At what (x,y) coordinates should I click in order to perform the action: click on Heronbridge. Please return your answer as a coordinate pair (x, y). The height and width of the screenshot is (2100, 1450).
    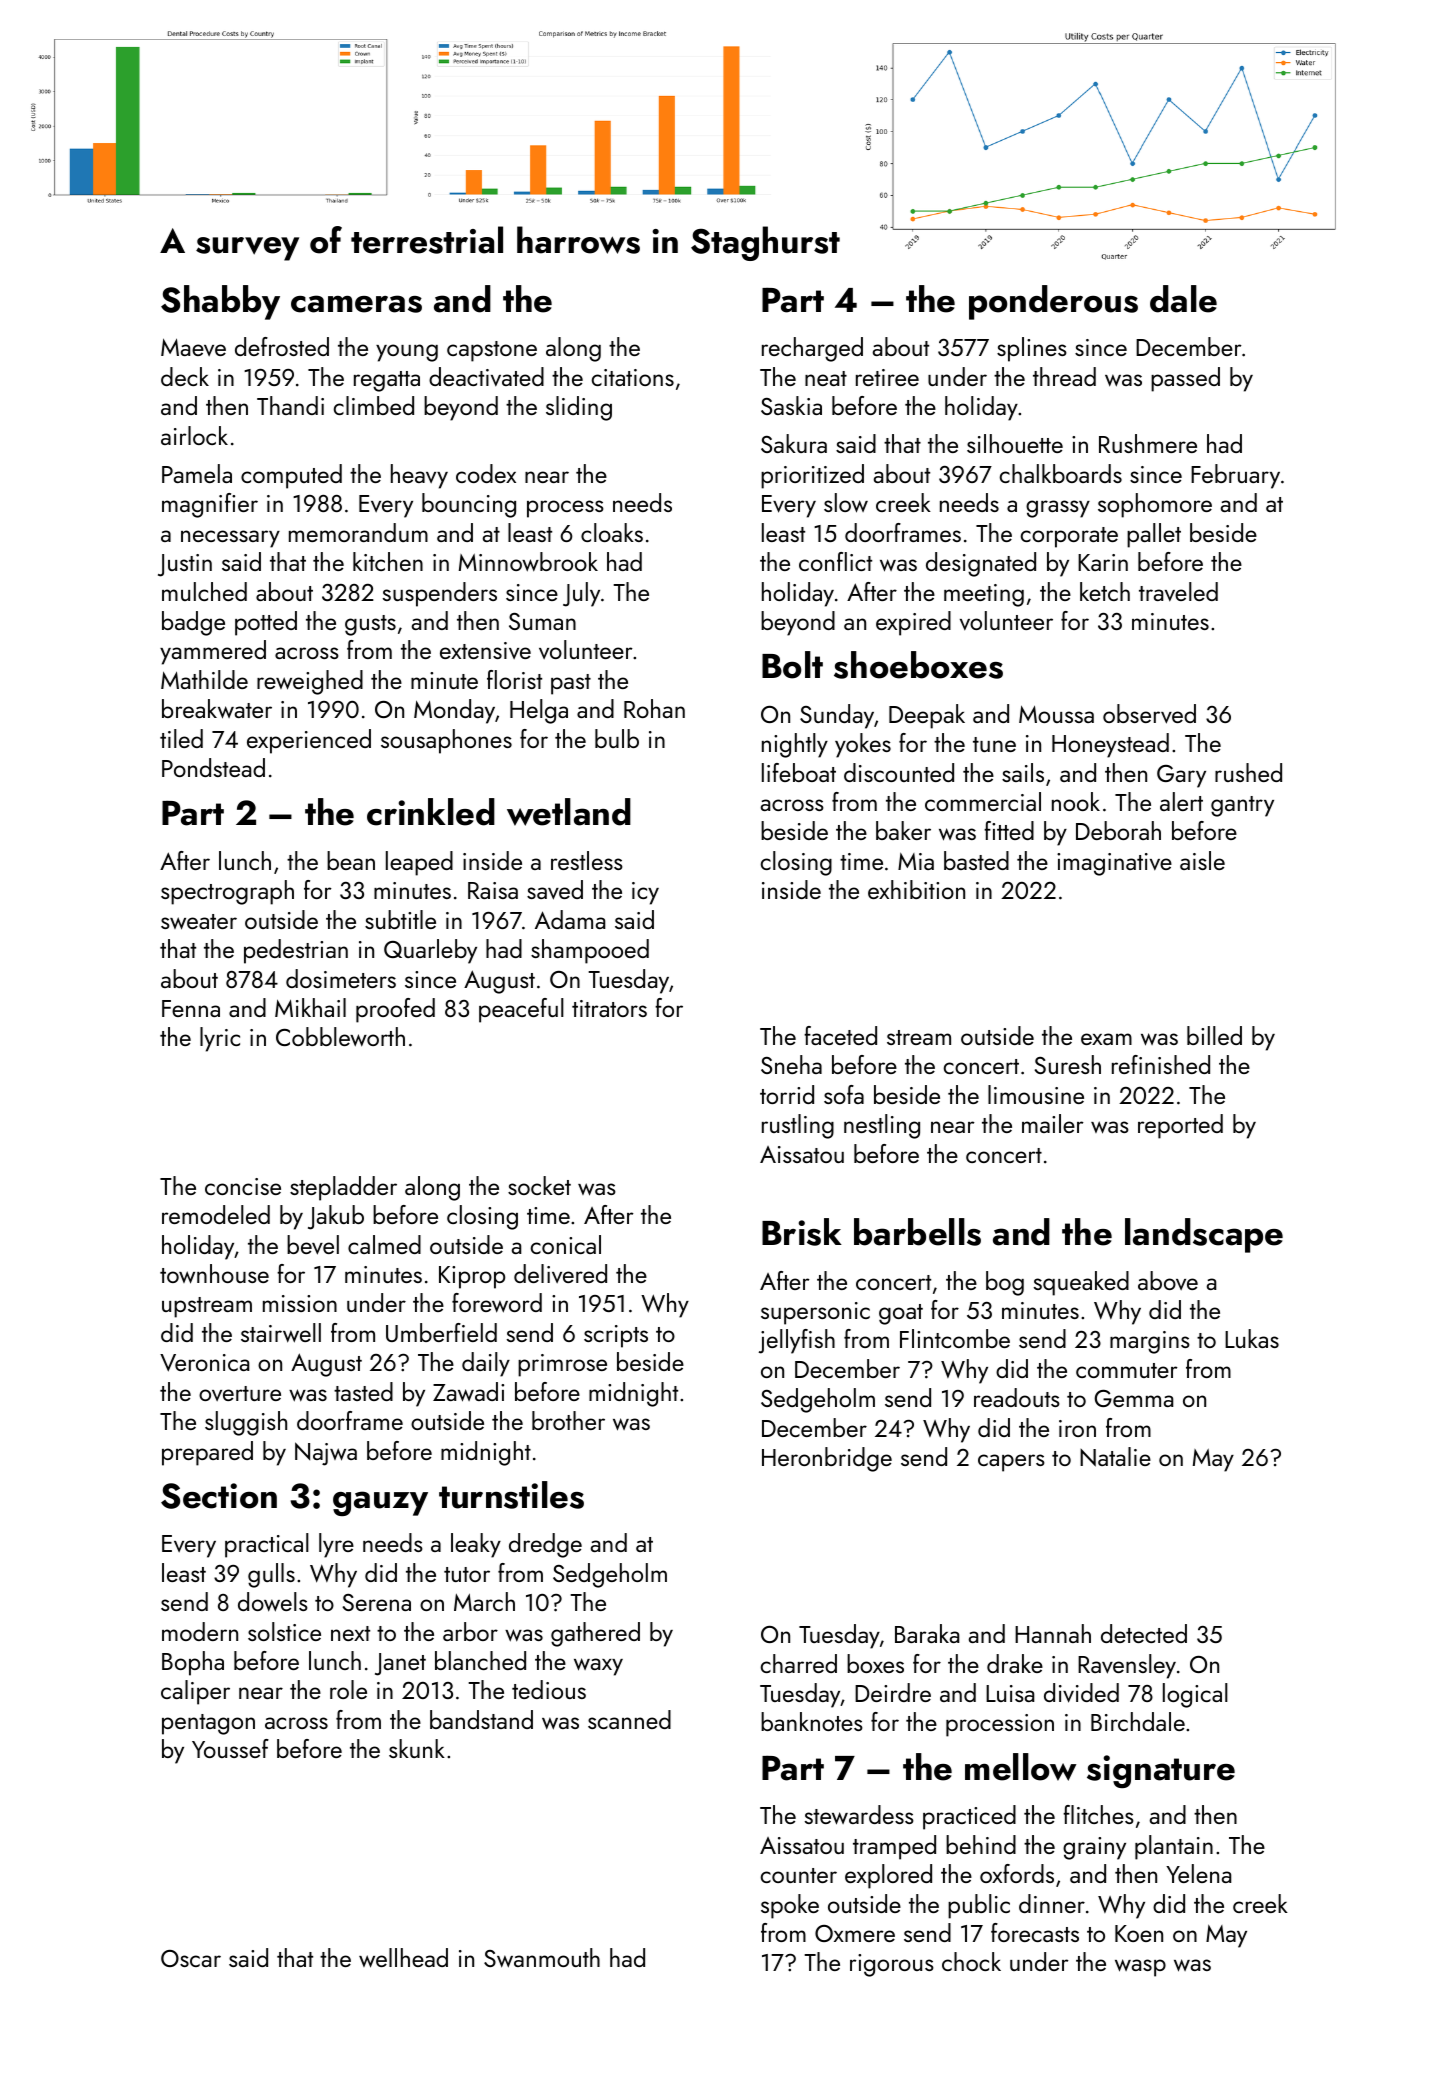
    Looking at the image, I should click on (827, 1459).
